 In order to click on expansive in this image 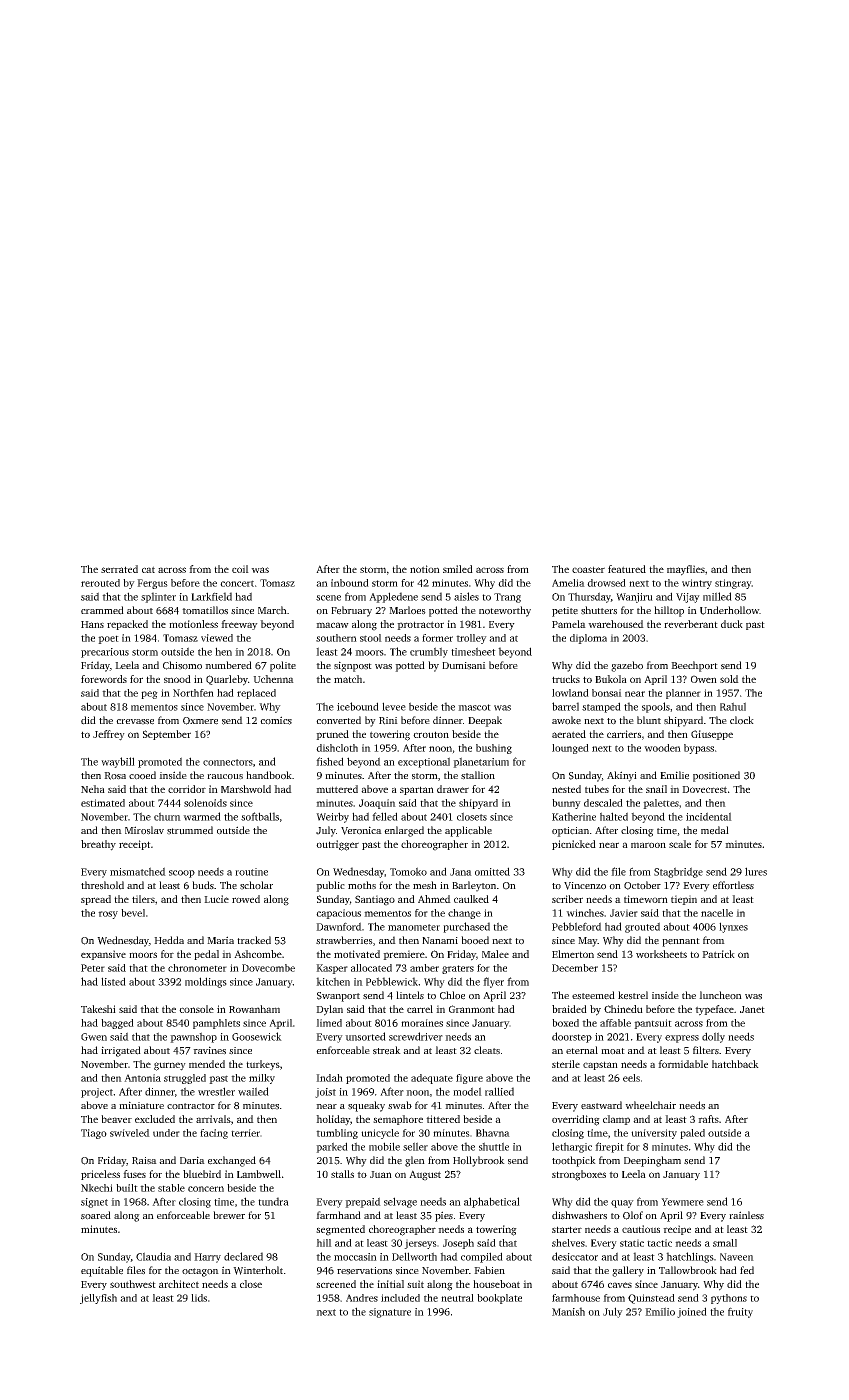, I will do `click(103, 955)`.
